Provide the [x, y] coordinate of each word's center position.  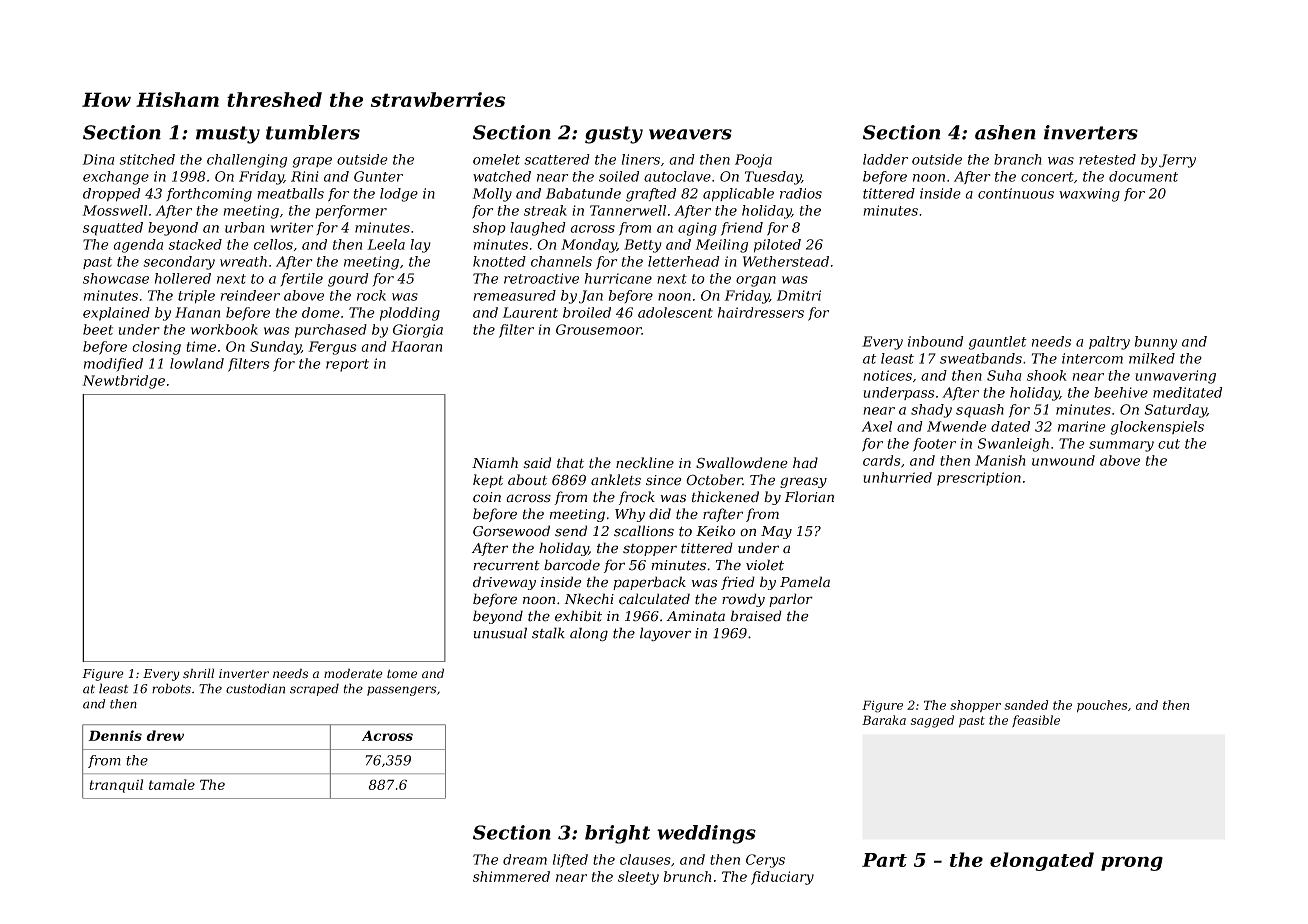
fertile [301, 279]
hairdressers [761, 312]
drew [165, 735]
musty [228, 135]
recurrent [506, 566]
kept [488, 481]
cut [1169, 444]
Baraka [884, 720]
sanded [1026, 705]
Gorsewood [511, 531]
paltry [1109, 343]
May [776, 532]
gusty [614, 135]
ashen [1005, 132]
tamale [172, 784]
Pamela [805, 582]
